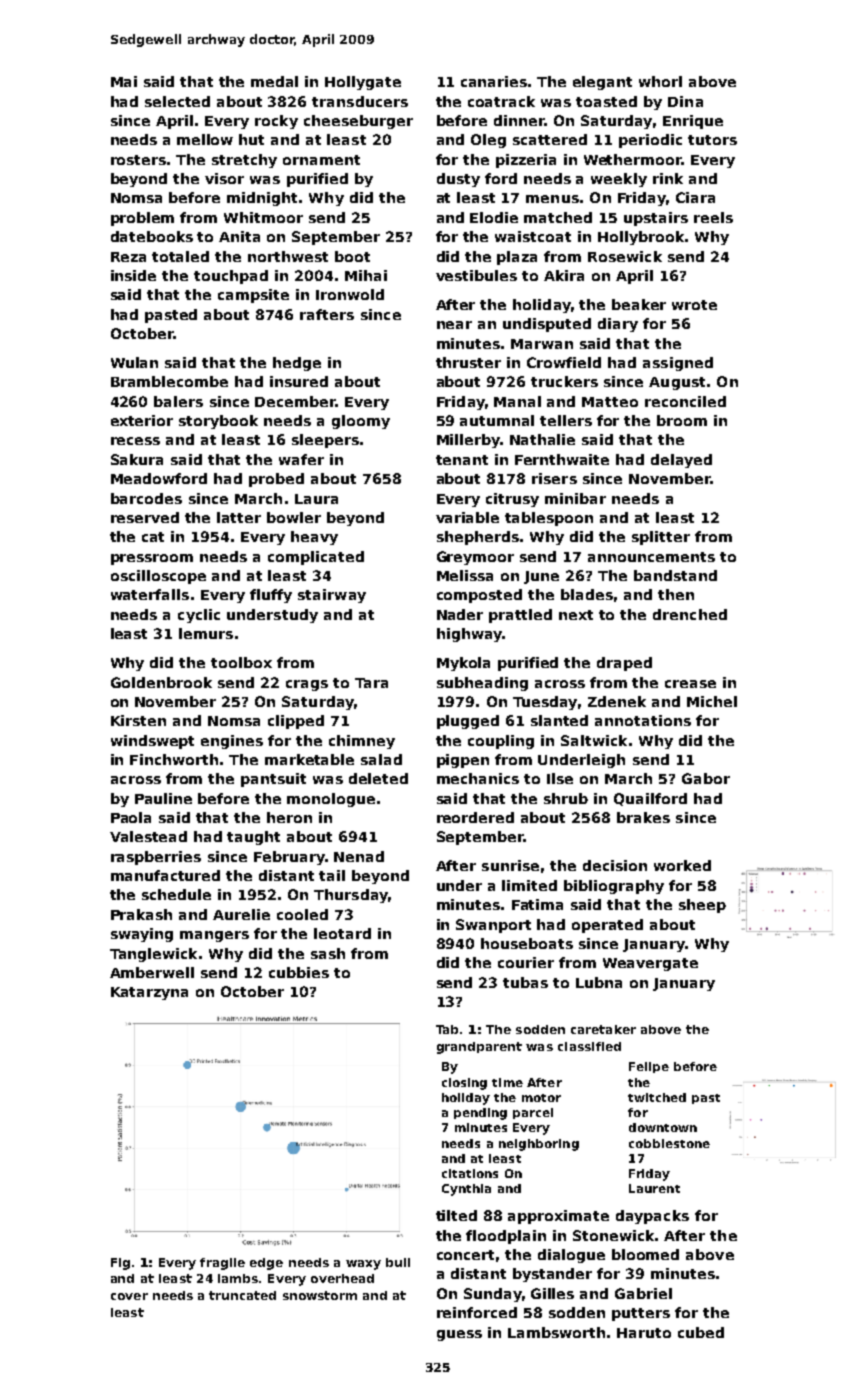  What do you see at coordinates (149, 993) in the screenshot?
I see `Katarzyna` at bounding box center [149, 993].
